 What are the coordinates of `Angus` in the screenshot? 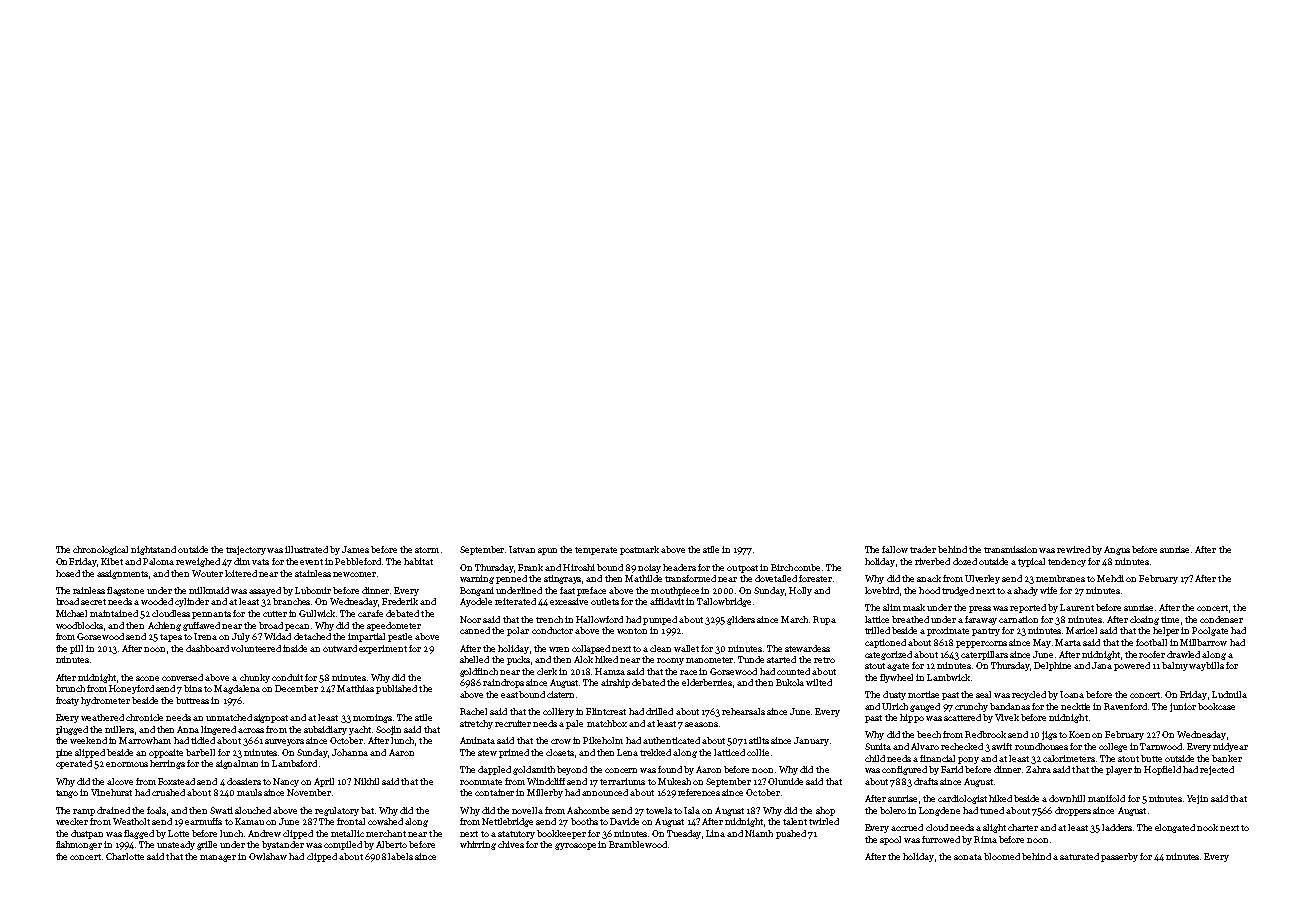 It's located at (1117, 550).
